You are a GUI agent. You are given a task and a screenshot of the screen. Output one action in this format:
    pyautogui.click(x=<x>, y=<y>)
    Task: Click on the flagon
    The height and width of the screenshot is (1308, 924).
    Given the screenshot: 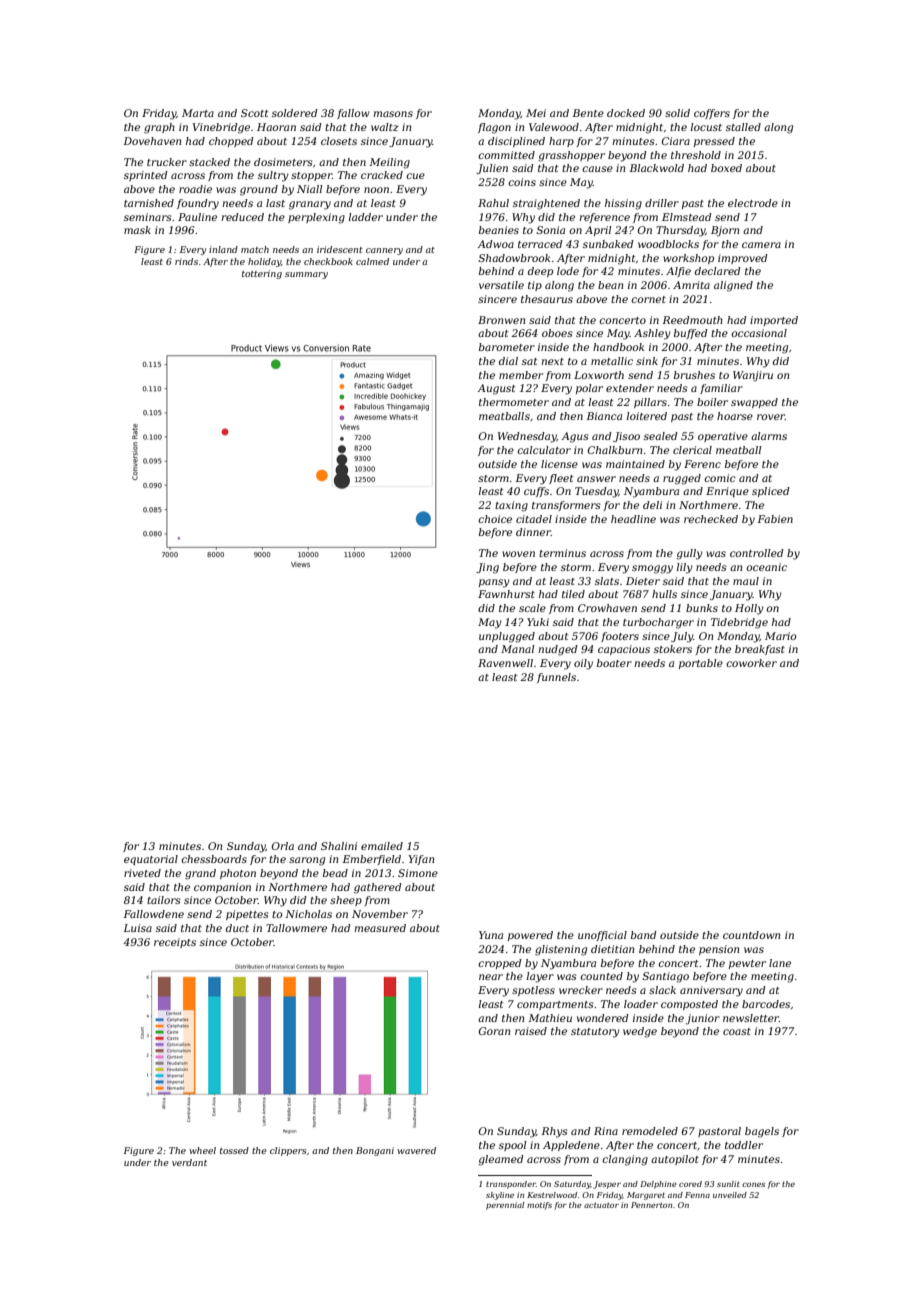 What is the action you would take?
    pyautogui.click(x=494, y=128)
